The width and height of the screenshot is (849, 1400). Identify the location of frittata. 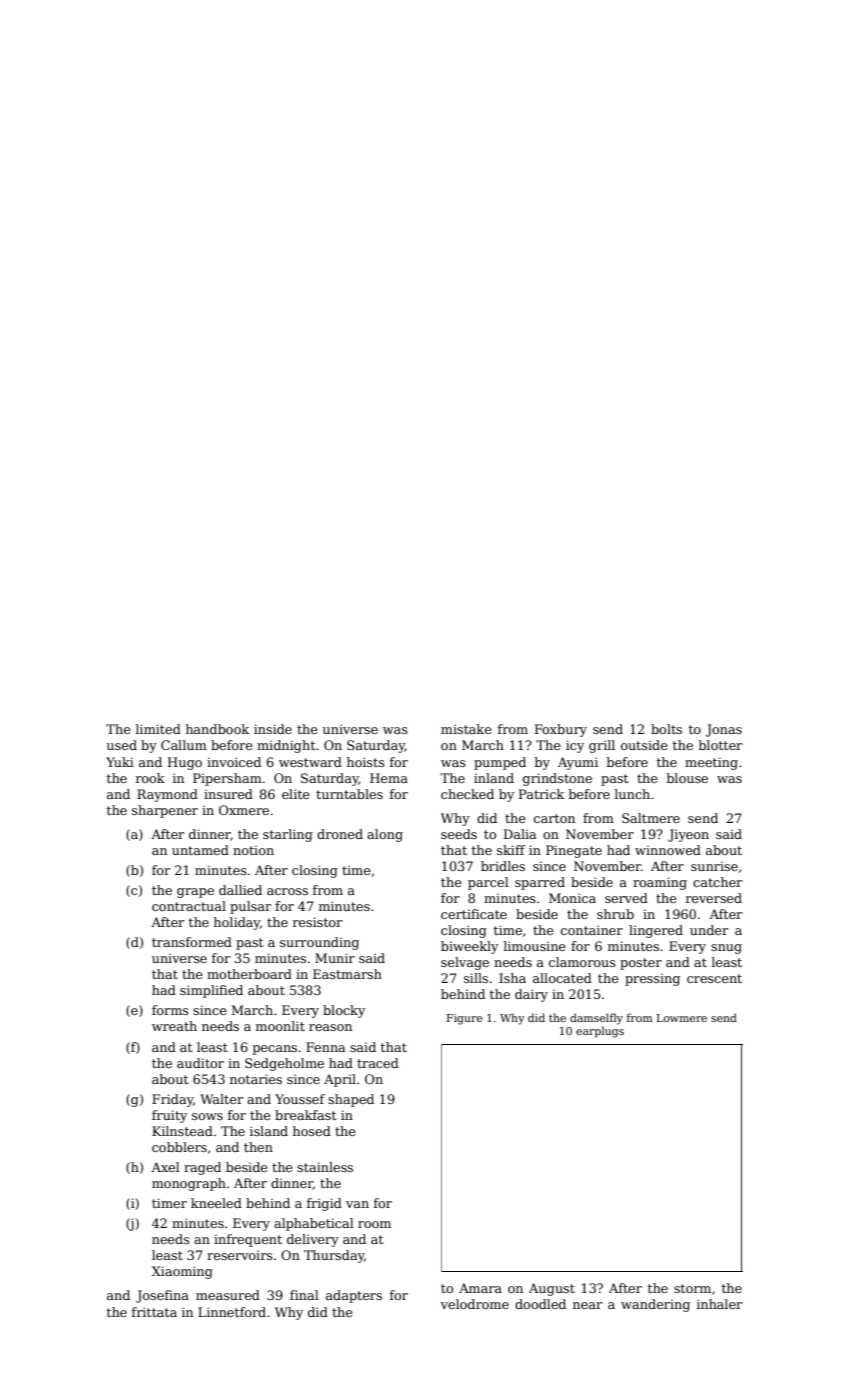
(154, 1312).
